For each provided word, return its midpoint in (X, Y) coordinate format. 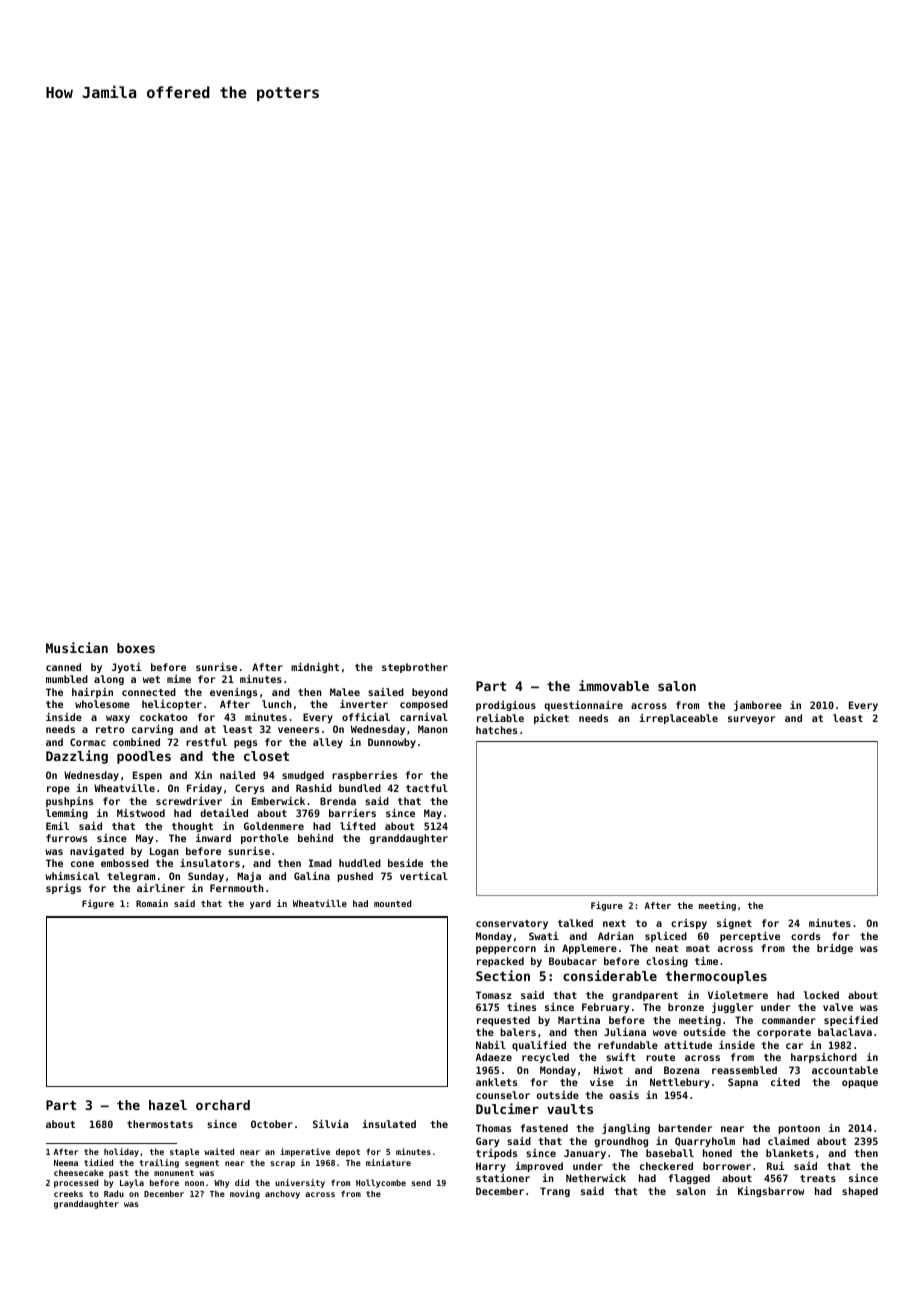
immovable (614, 685)
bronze (686, 1007)
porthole (265, 839)
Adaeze (494, 1057)
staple (184, 1152)
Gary (487, 1142)
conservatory (512, 924)
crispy (689, 924)
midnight (315, 668)
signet (734, 924)
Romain (152, 903)
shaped (860, 1192)
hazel (168, 1105)
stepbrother (415, 668)
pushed (355, 877)
